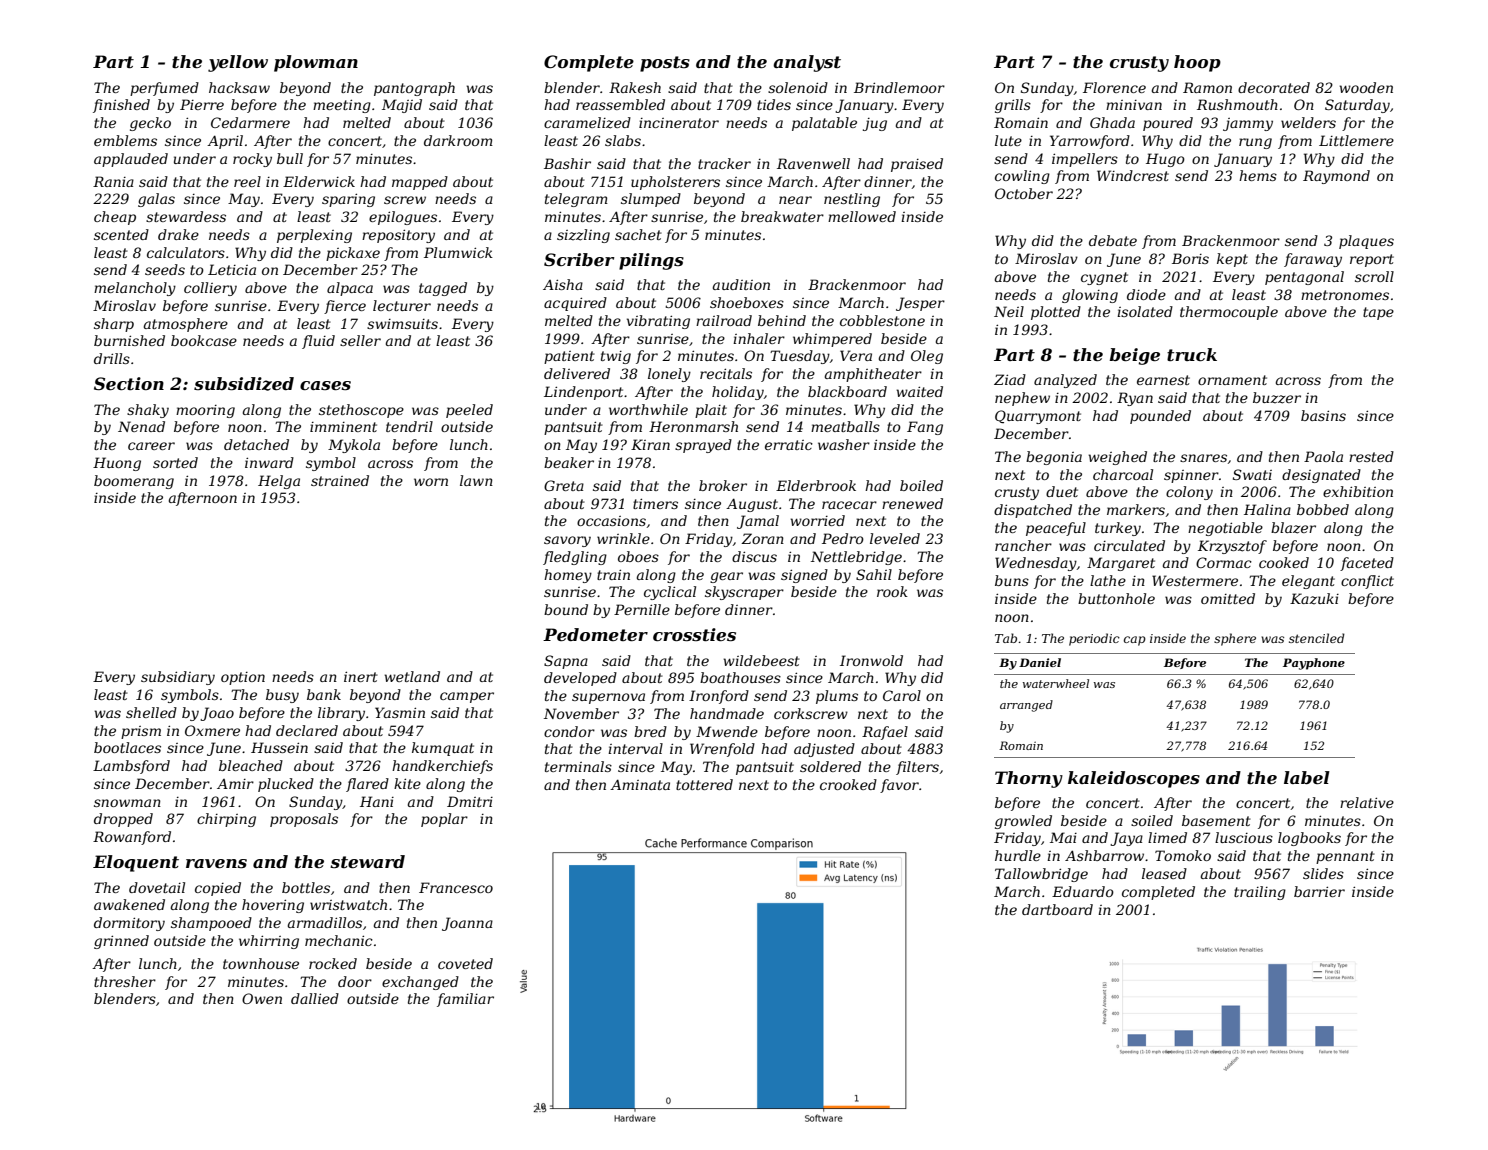 This page has width=1488, height=1150. What do you see at coordinates (738, 393) in the page?
I see `holiday` at bounding box center [738, 393].
